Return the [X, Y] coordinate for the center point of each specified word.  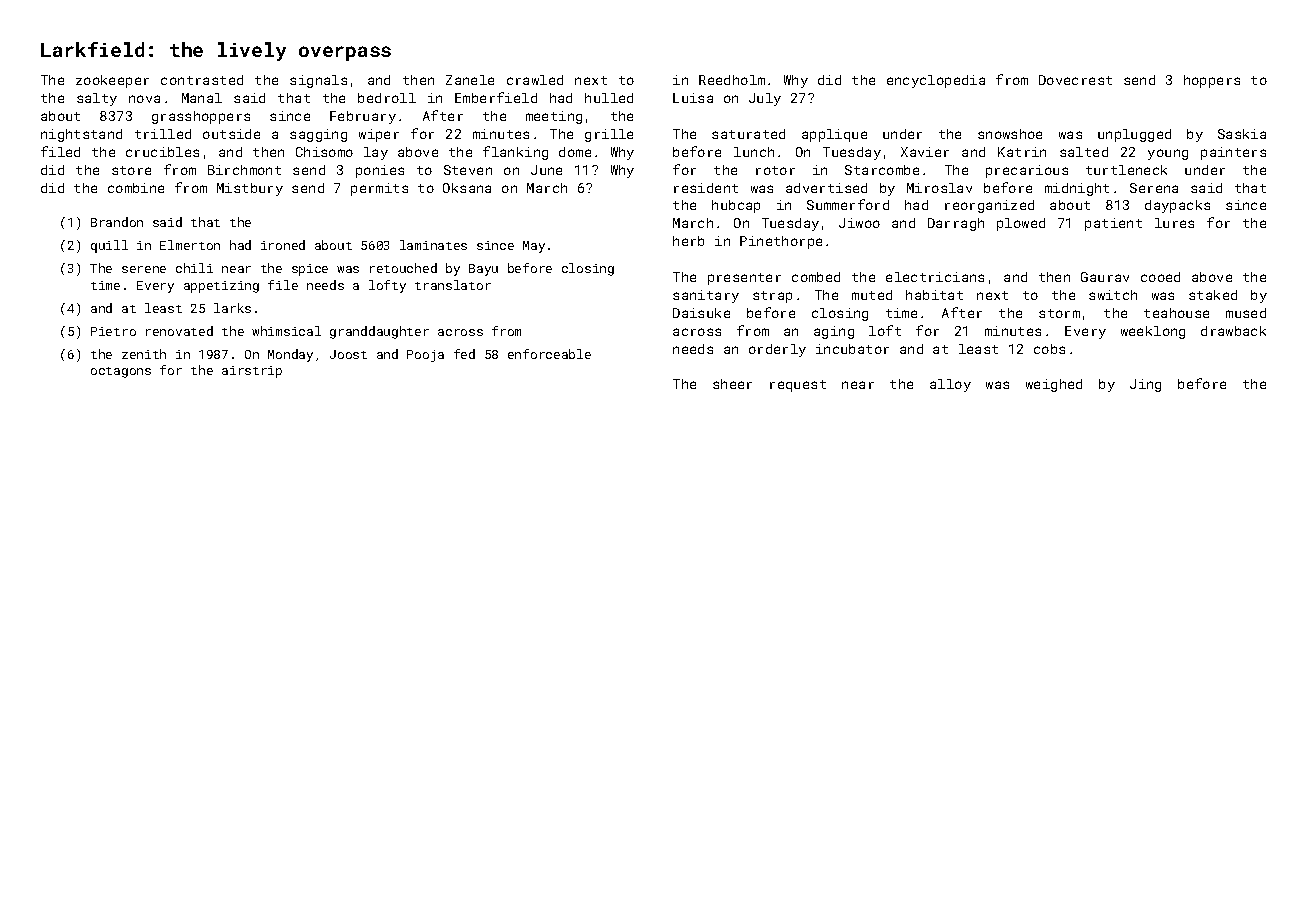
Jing [1145, 385]
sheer [732, 384]
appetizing [221, 287]
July [765, 99]
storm [1059, 313]
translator [453, 285]
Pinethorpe [781, 242]
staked [1213, 295]
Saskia [1242, 134]
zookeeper [112, 81]
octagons [121, 372]
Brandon [117, 222]
